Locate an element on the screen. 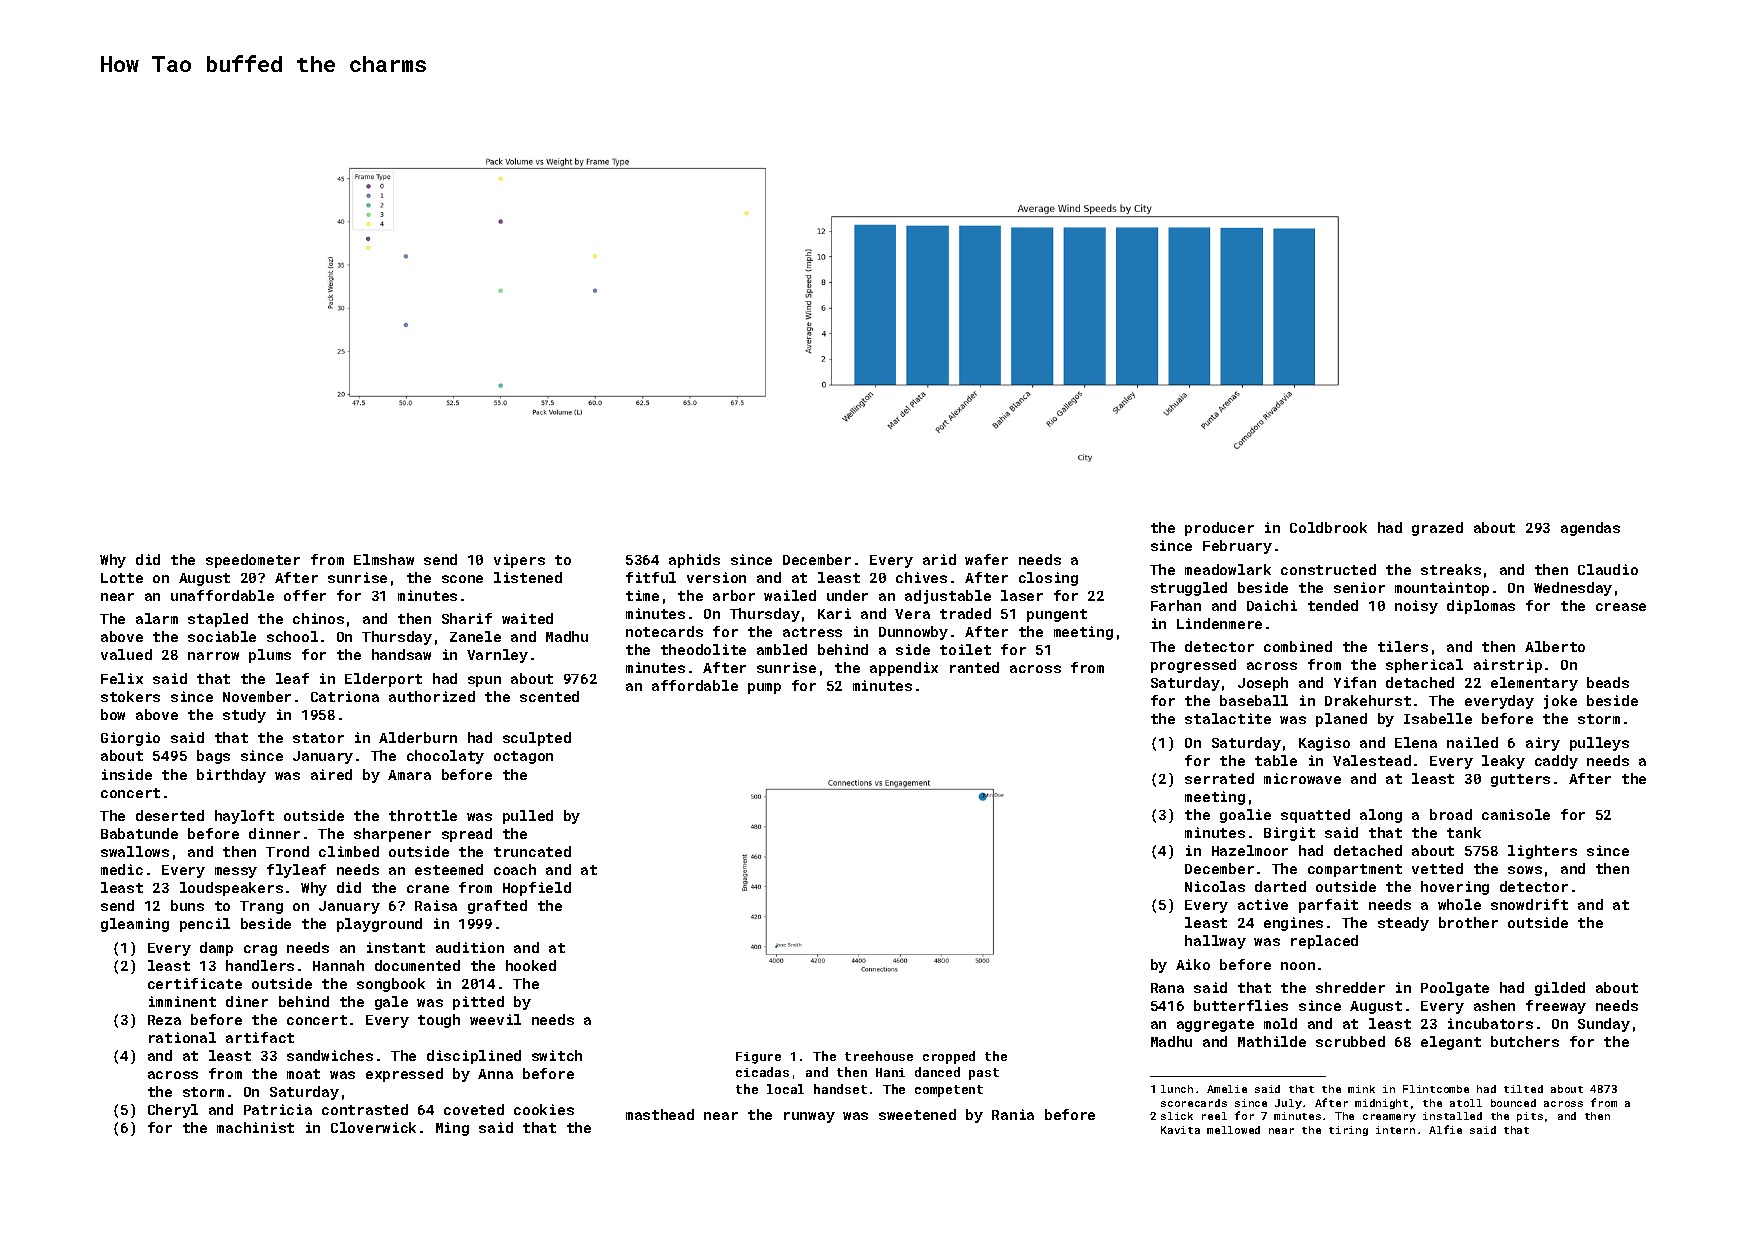 The width and height of the screenshot is (1750, 1237). Elmshaw is located at coordinates (384, 559).
